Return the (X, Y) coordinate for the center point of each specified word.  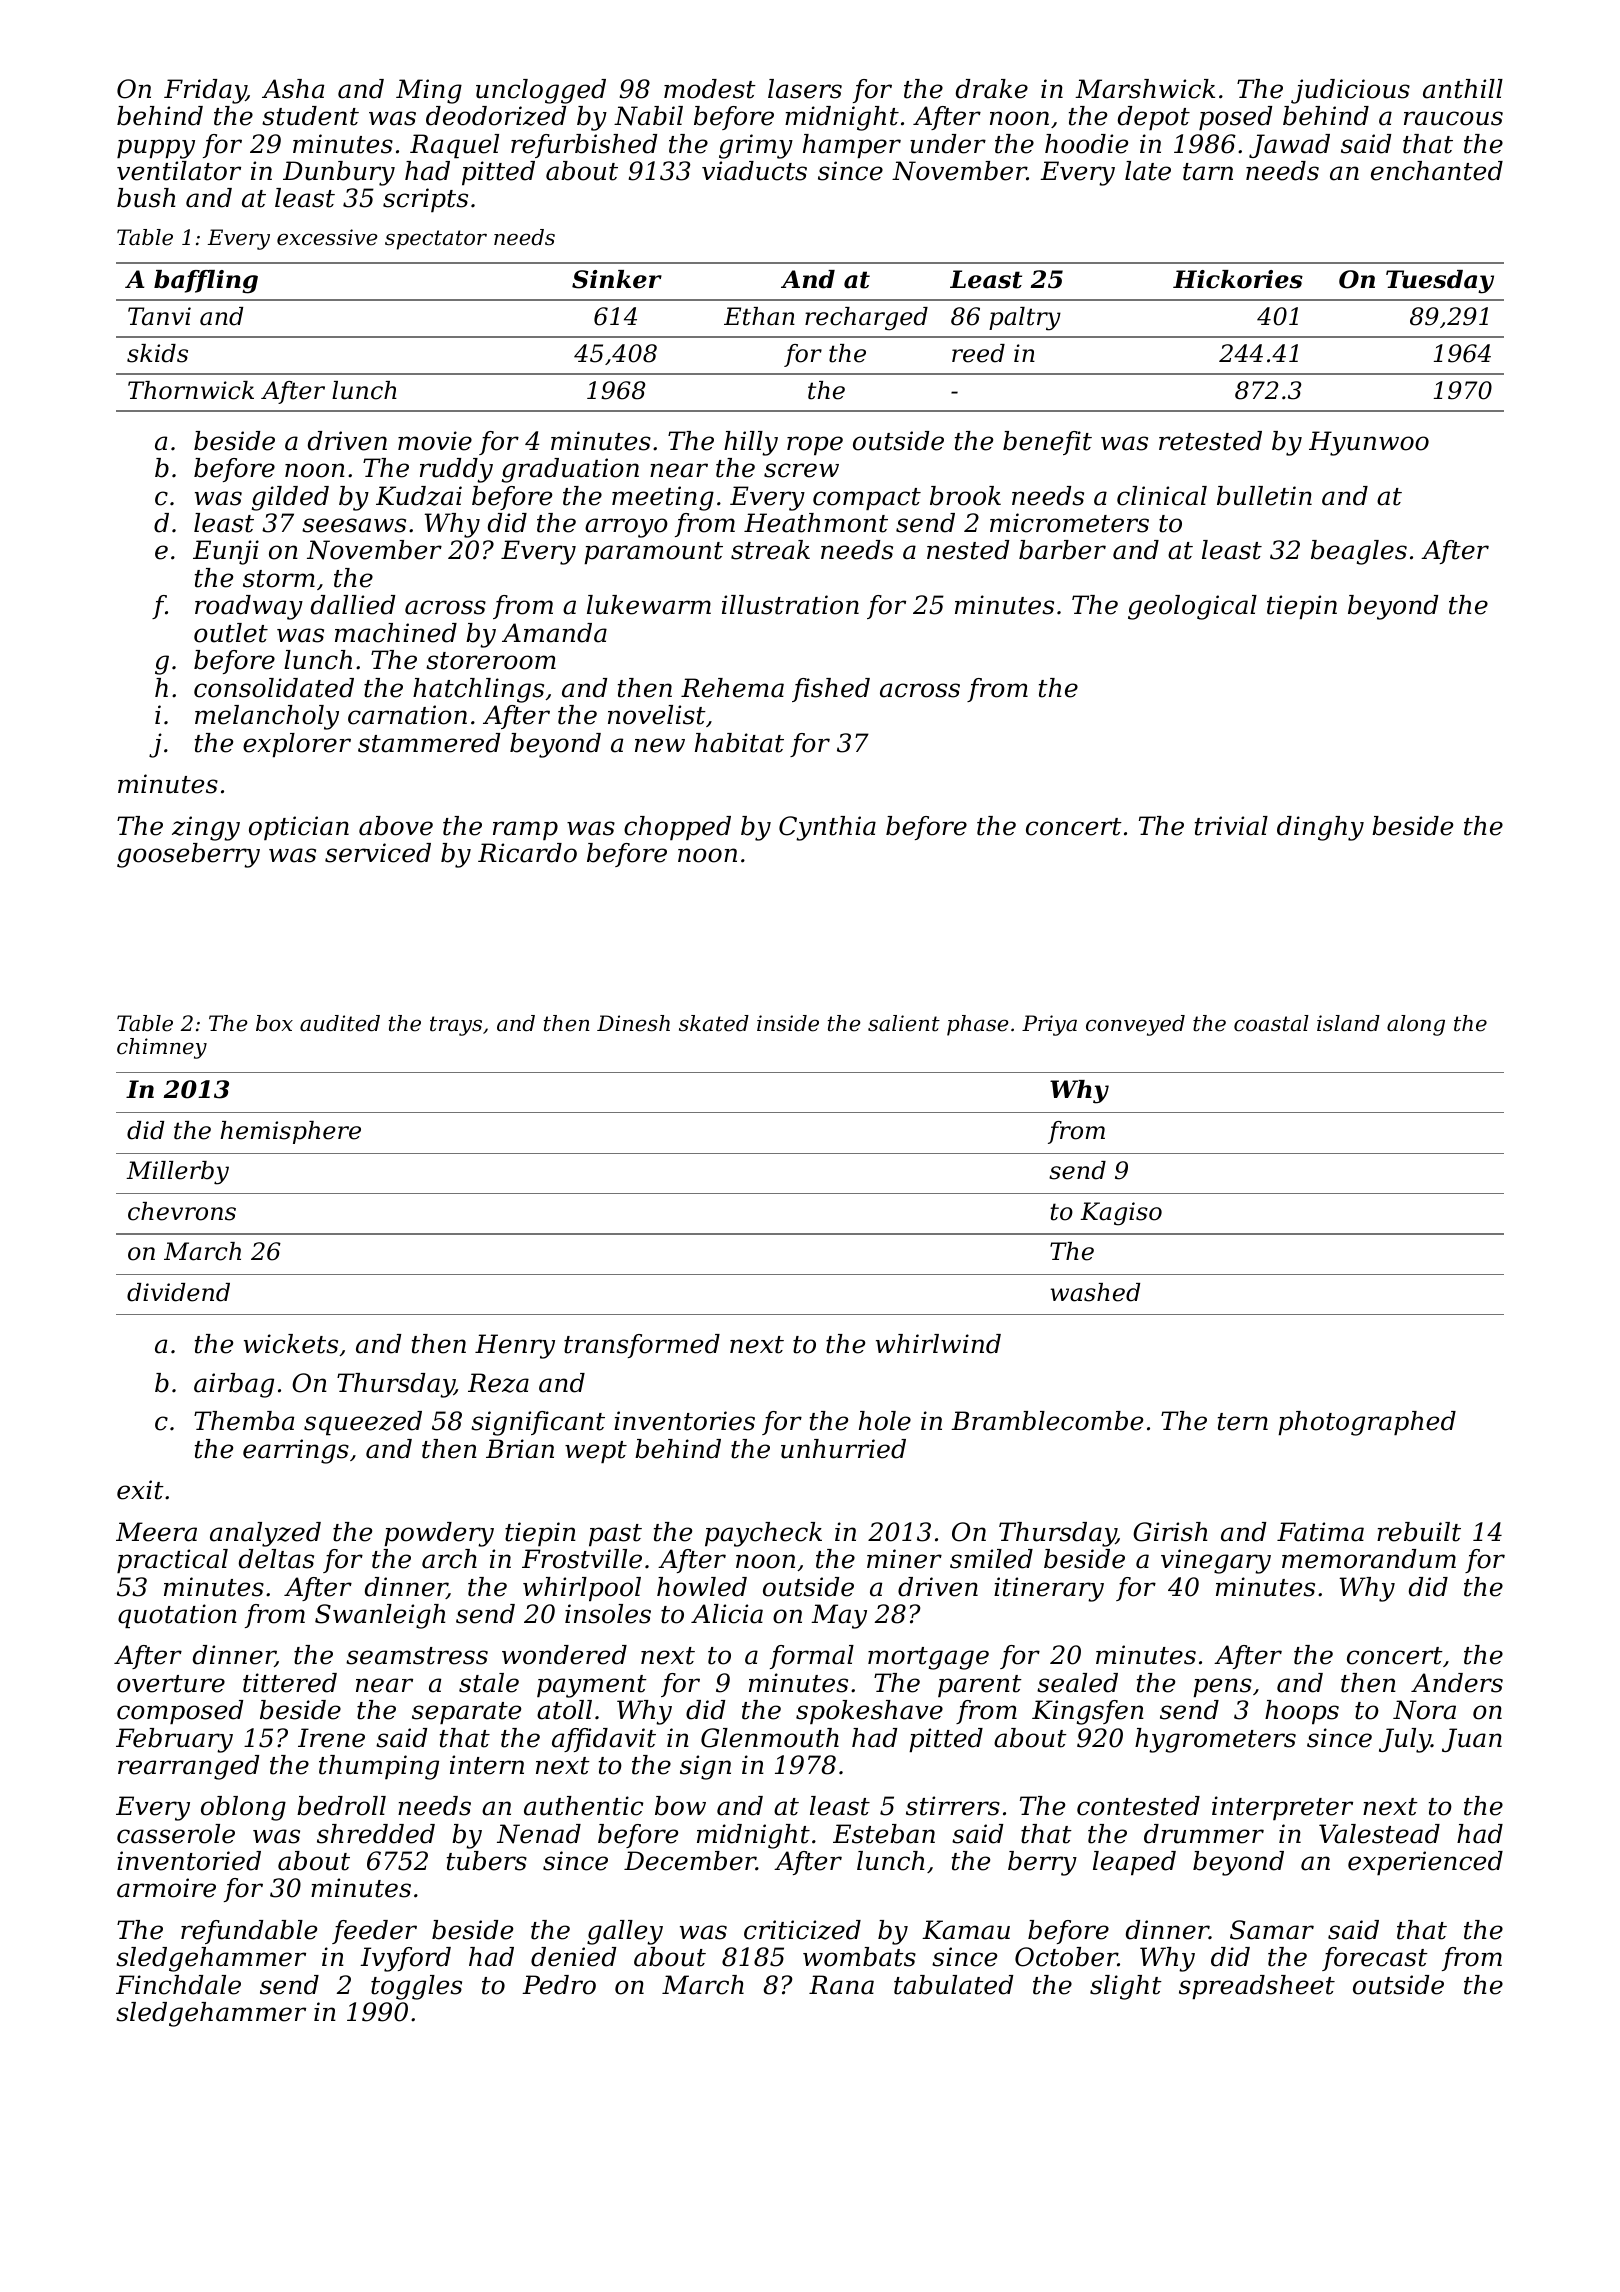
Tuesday (1440, 282)
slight (1126, 1987)
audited (340, 1023)
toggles (416, 1987)
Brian (520, 1449)
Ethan (759, 316)
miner (904, 1559)
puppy (156, 149)
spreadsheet (1257, 1987)
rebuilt (1419, 1532)
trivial (1231, 826)
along (1416, 1025)
